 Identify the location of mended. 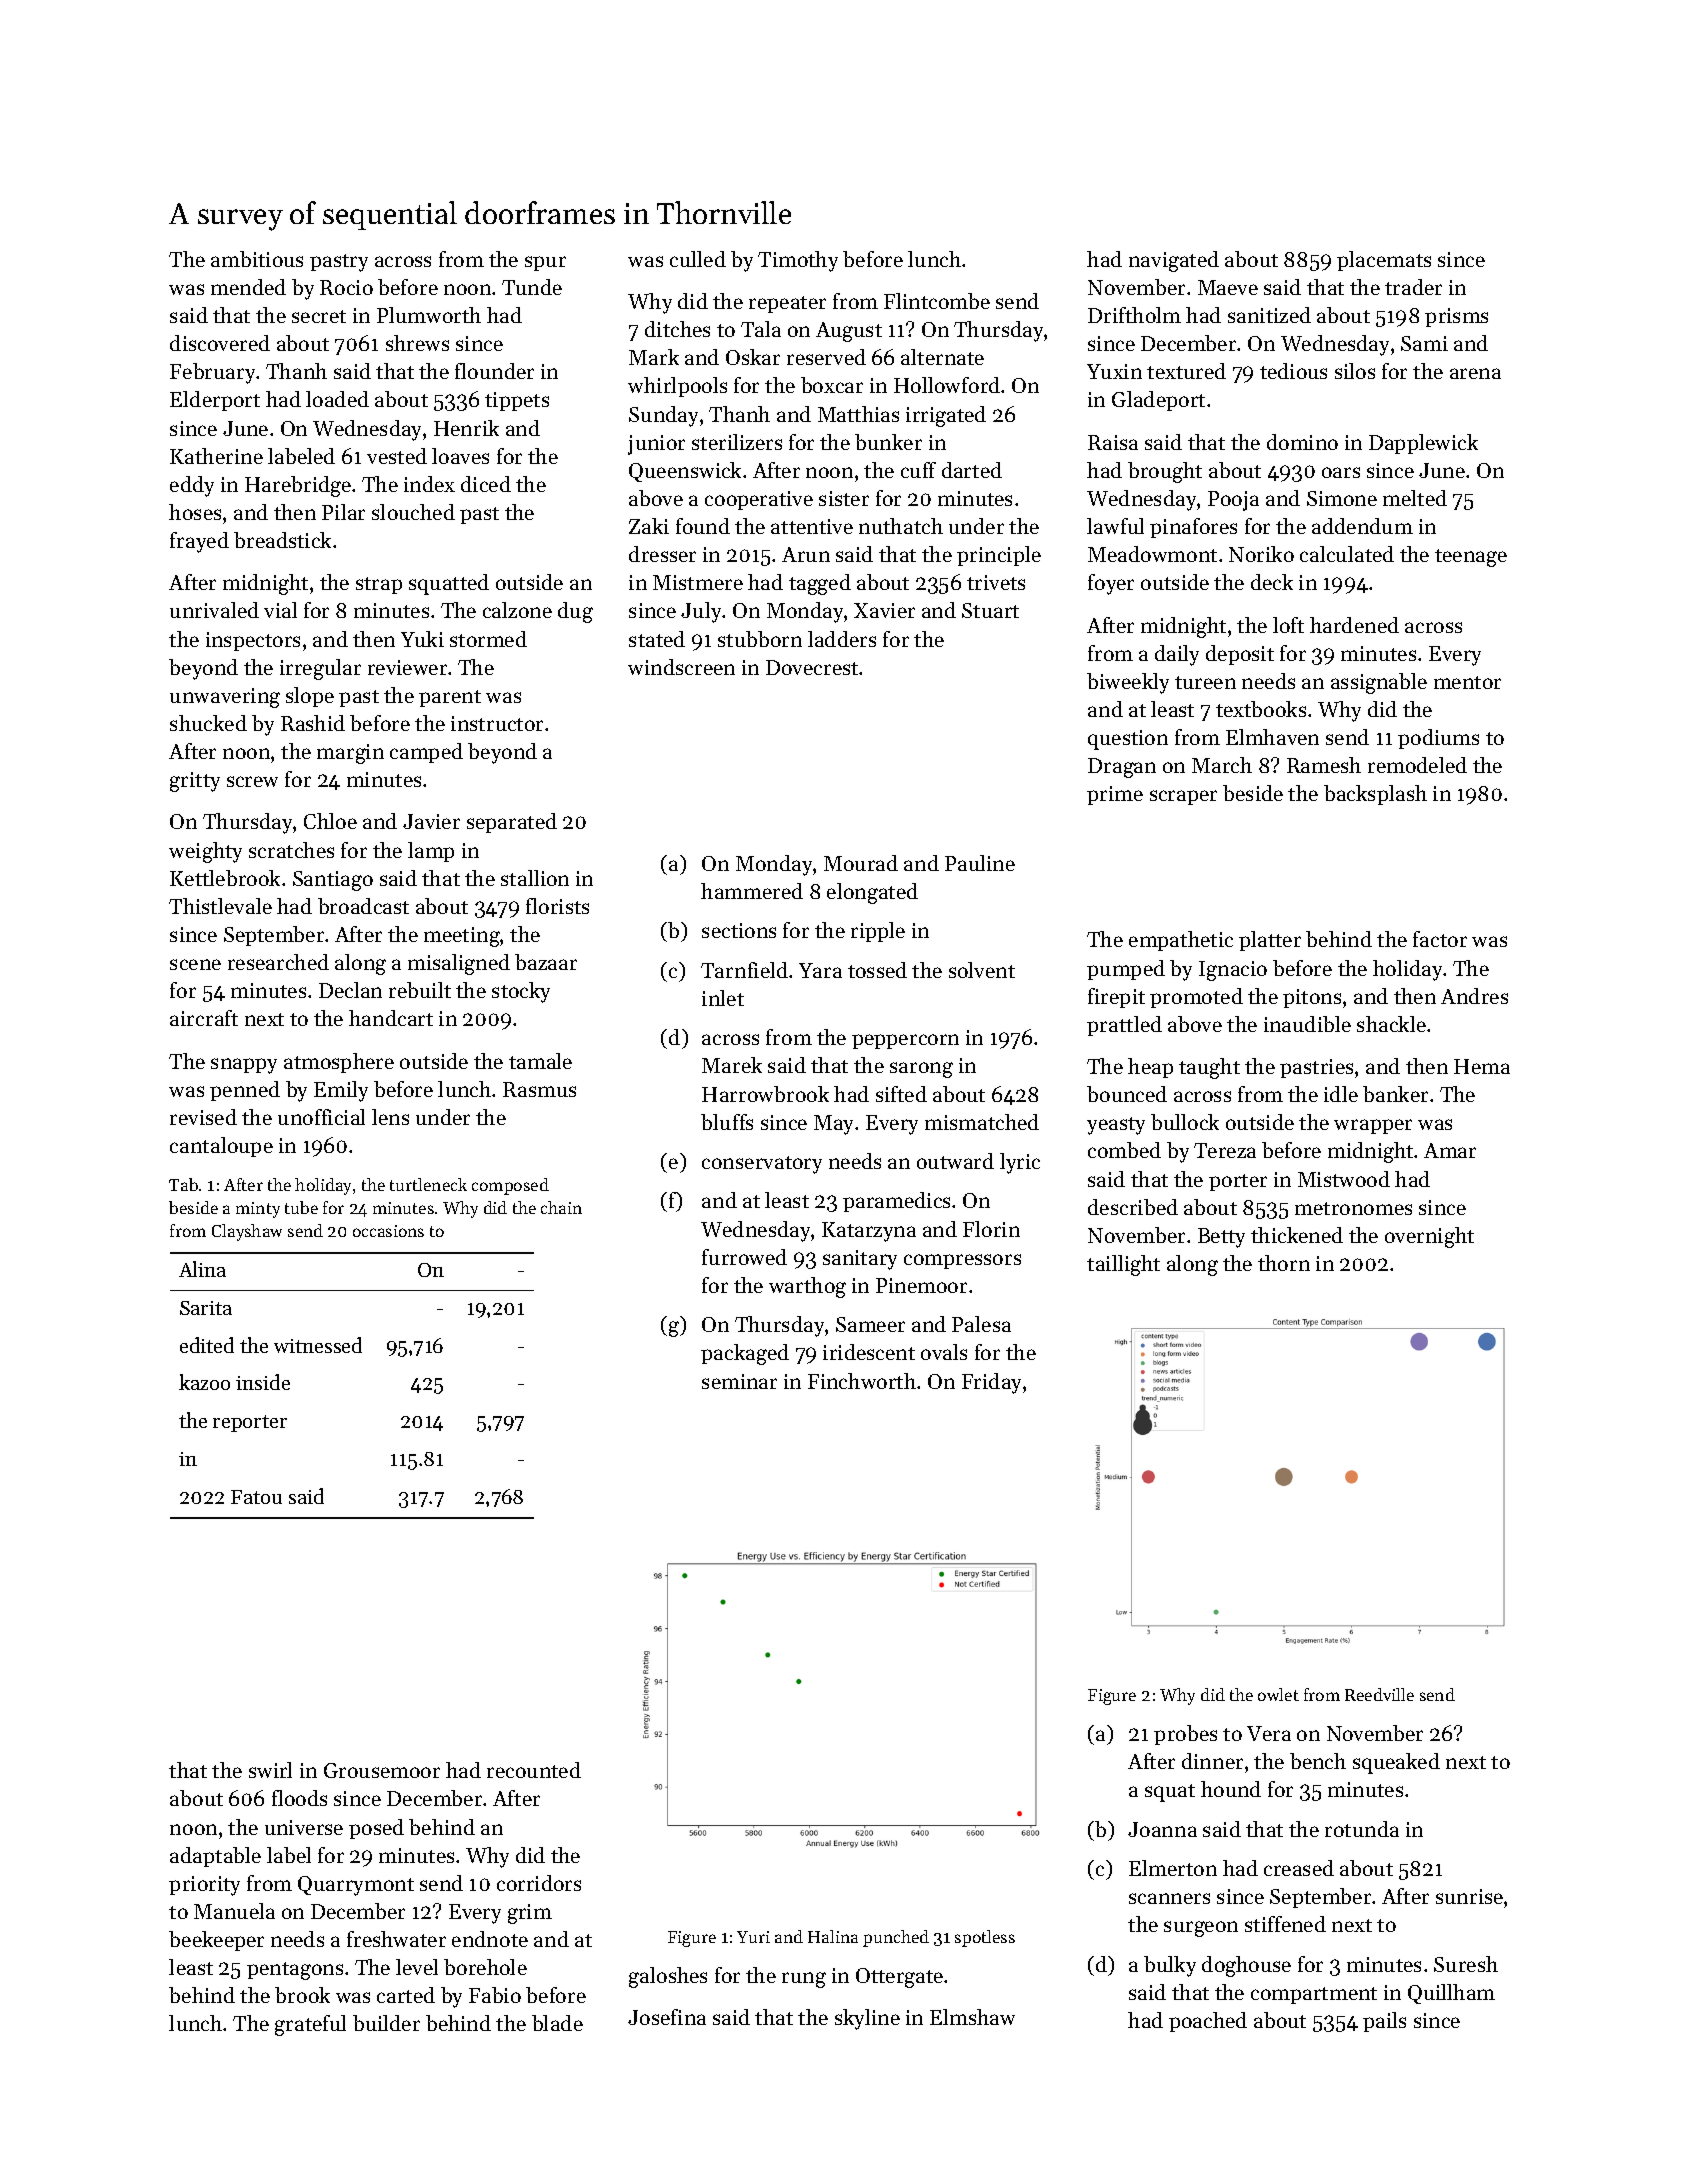
(248, 287).
